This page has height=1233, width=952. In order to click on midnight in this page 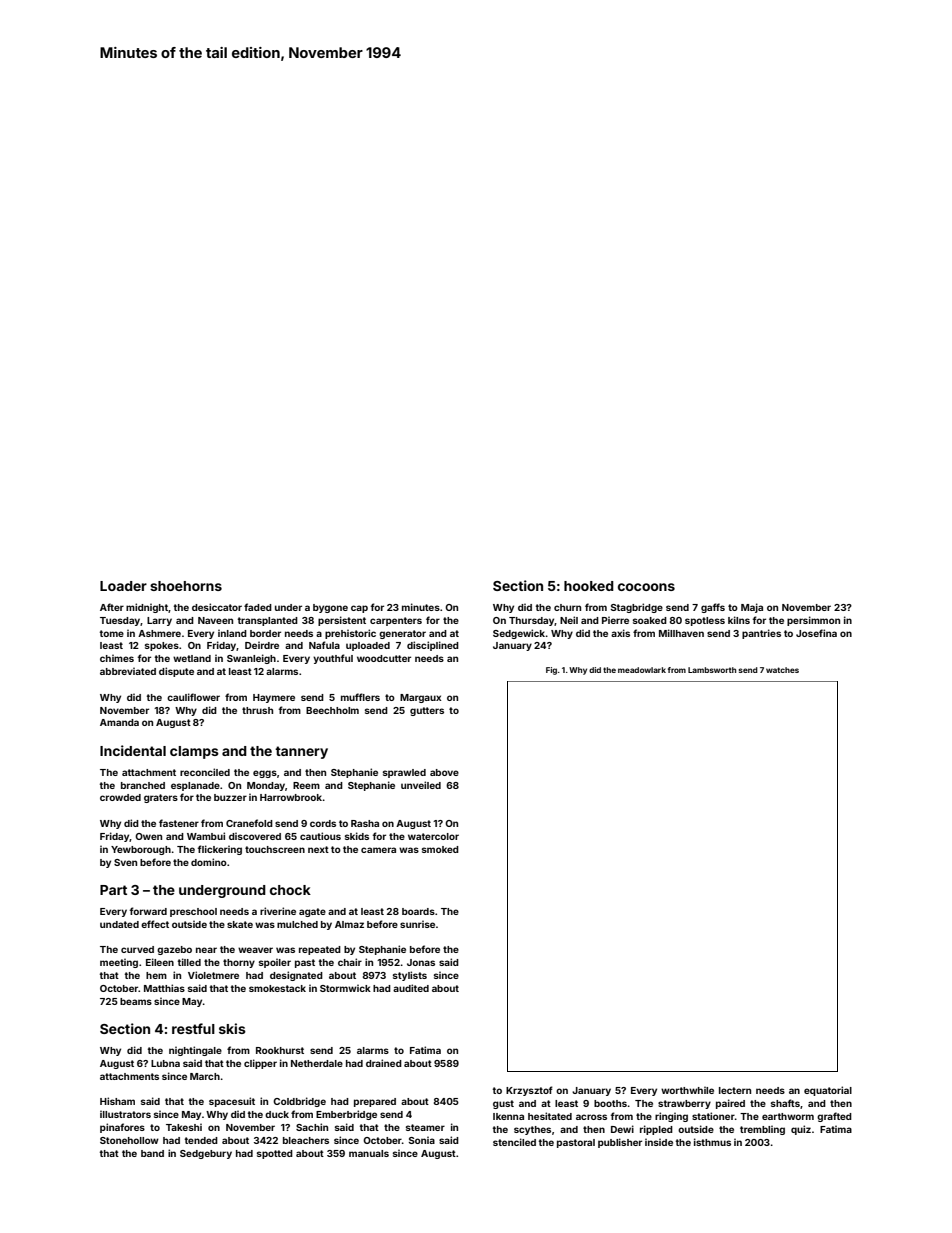, I will do `click(147, 608)`.
